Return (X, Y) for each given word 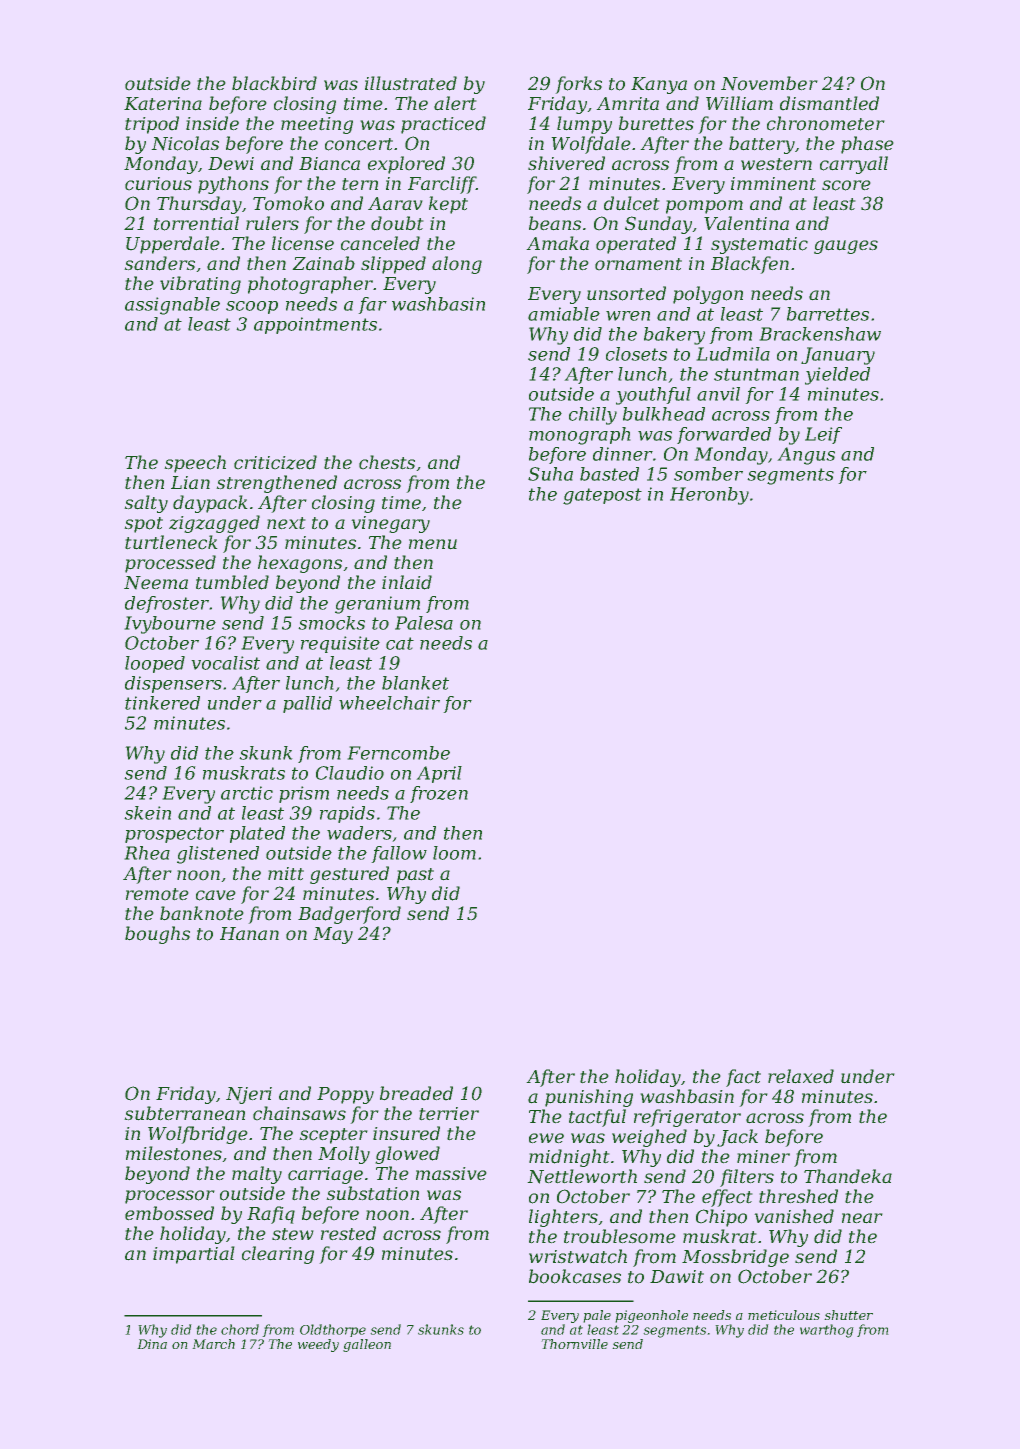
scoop (252, 307)
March (213, 1344)
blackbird (274, 83)
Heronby (709, 496)
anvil (718, 394)
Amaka (557, 243)
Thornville (574, 1344)
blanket (415, 683)
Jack (737, 1138)
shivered (566, 163)
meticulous (784, 1315)
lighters (563, 1218)
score (846, 185)
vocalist (225, 663)
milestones (174, 1153)
